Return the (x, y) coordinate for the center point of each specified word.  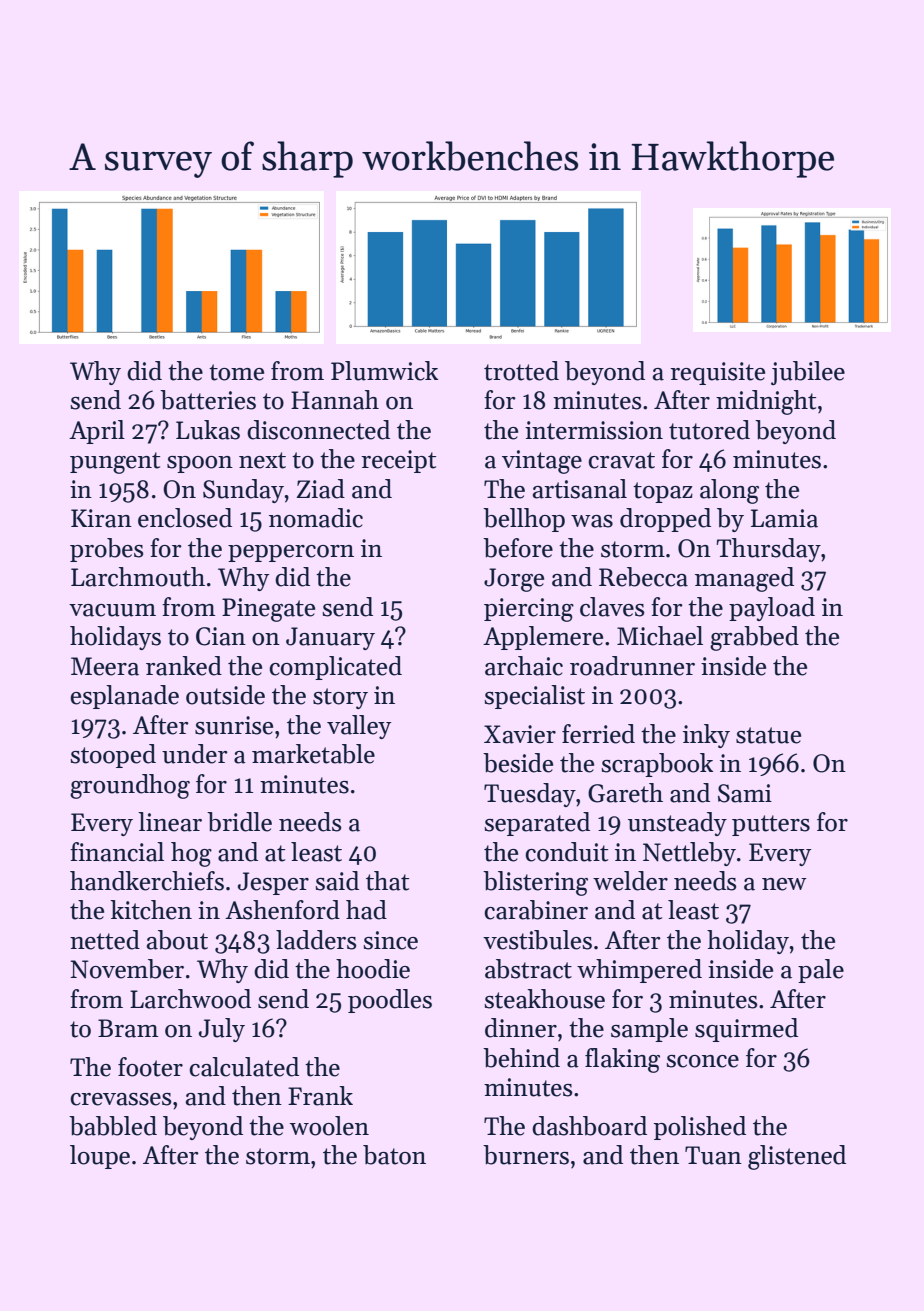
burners (526, 1155)
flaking (622, 1060)
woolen (329, 1126)
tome (236, 372)
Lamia (784, 518)
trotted (521, 371)
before (518, 548)
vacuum (112, 610)
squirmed (746, 1030)
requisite (717, 373)
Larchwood (190, 999)
